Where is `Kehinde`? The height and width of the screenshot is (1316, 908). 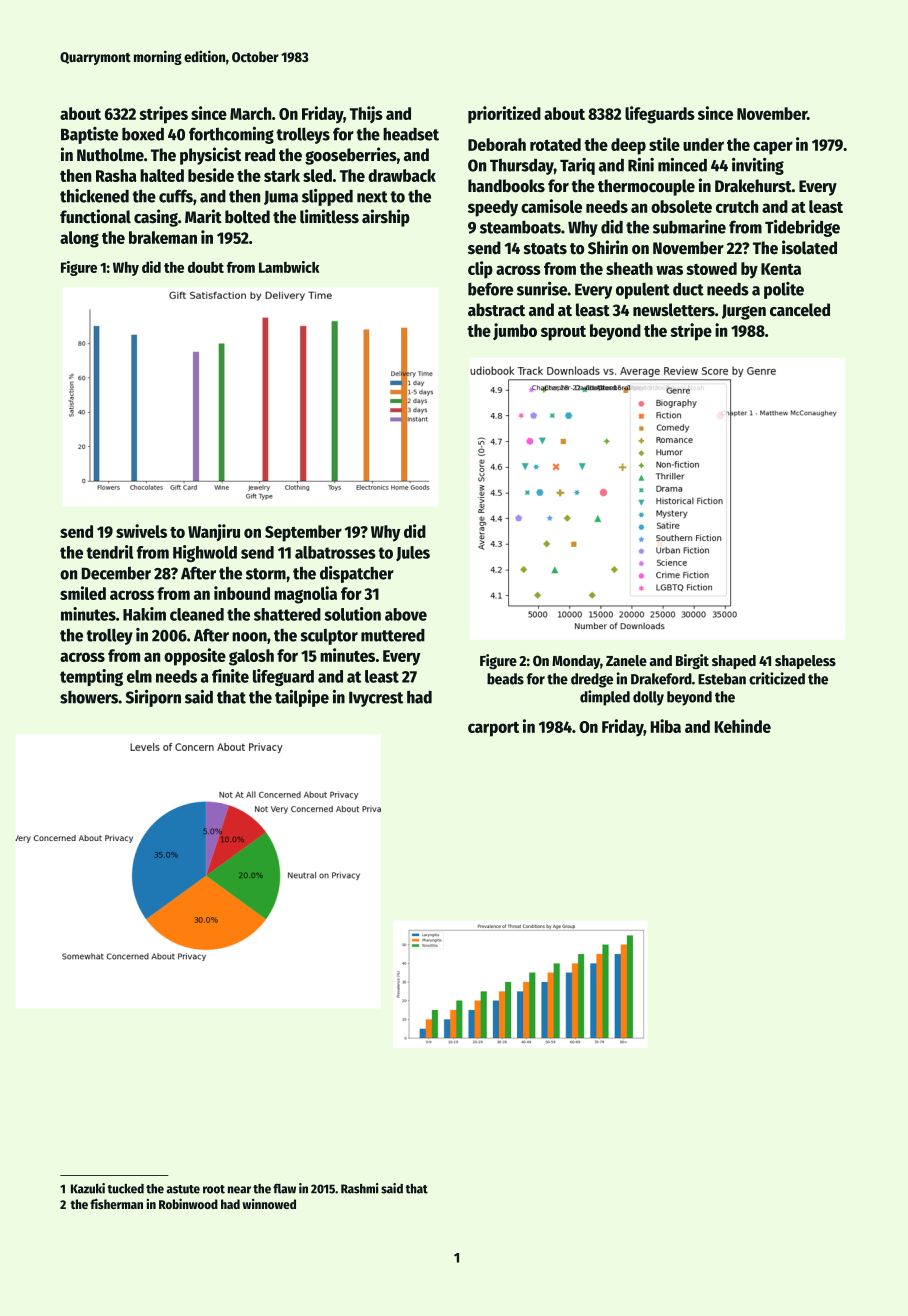
Kehinde is located at coordinates (742, 726).
